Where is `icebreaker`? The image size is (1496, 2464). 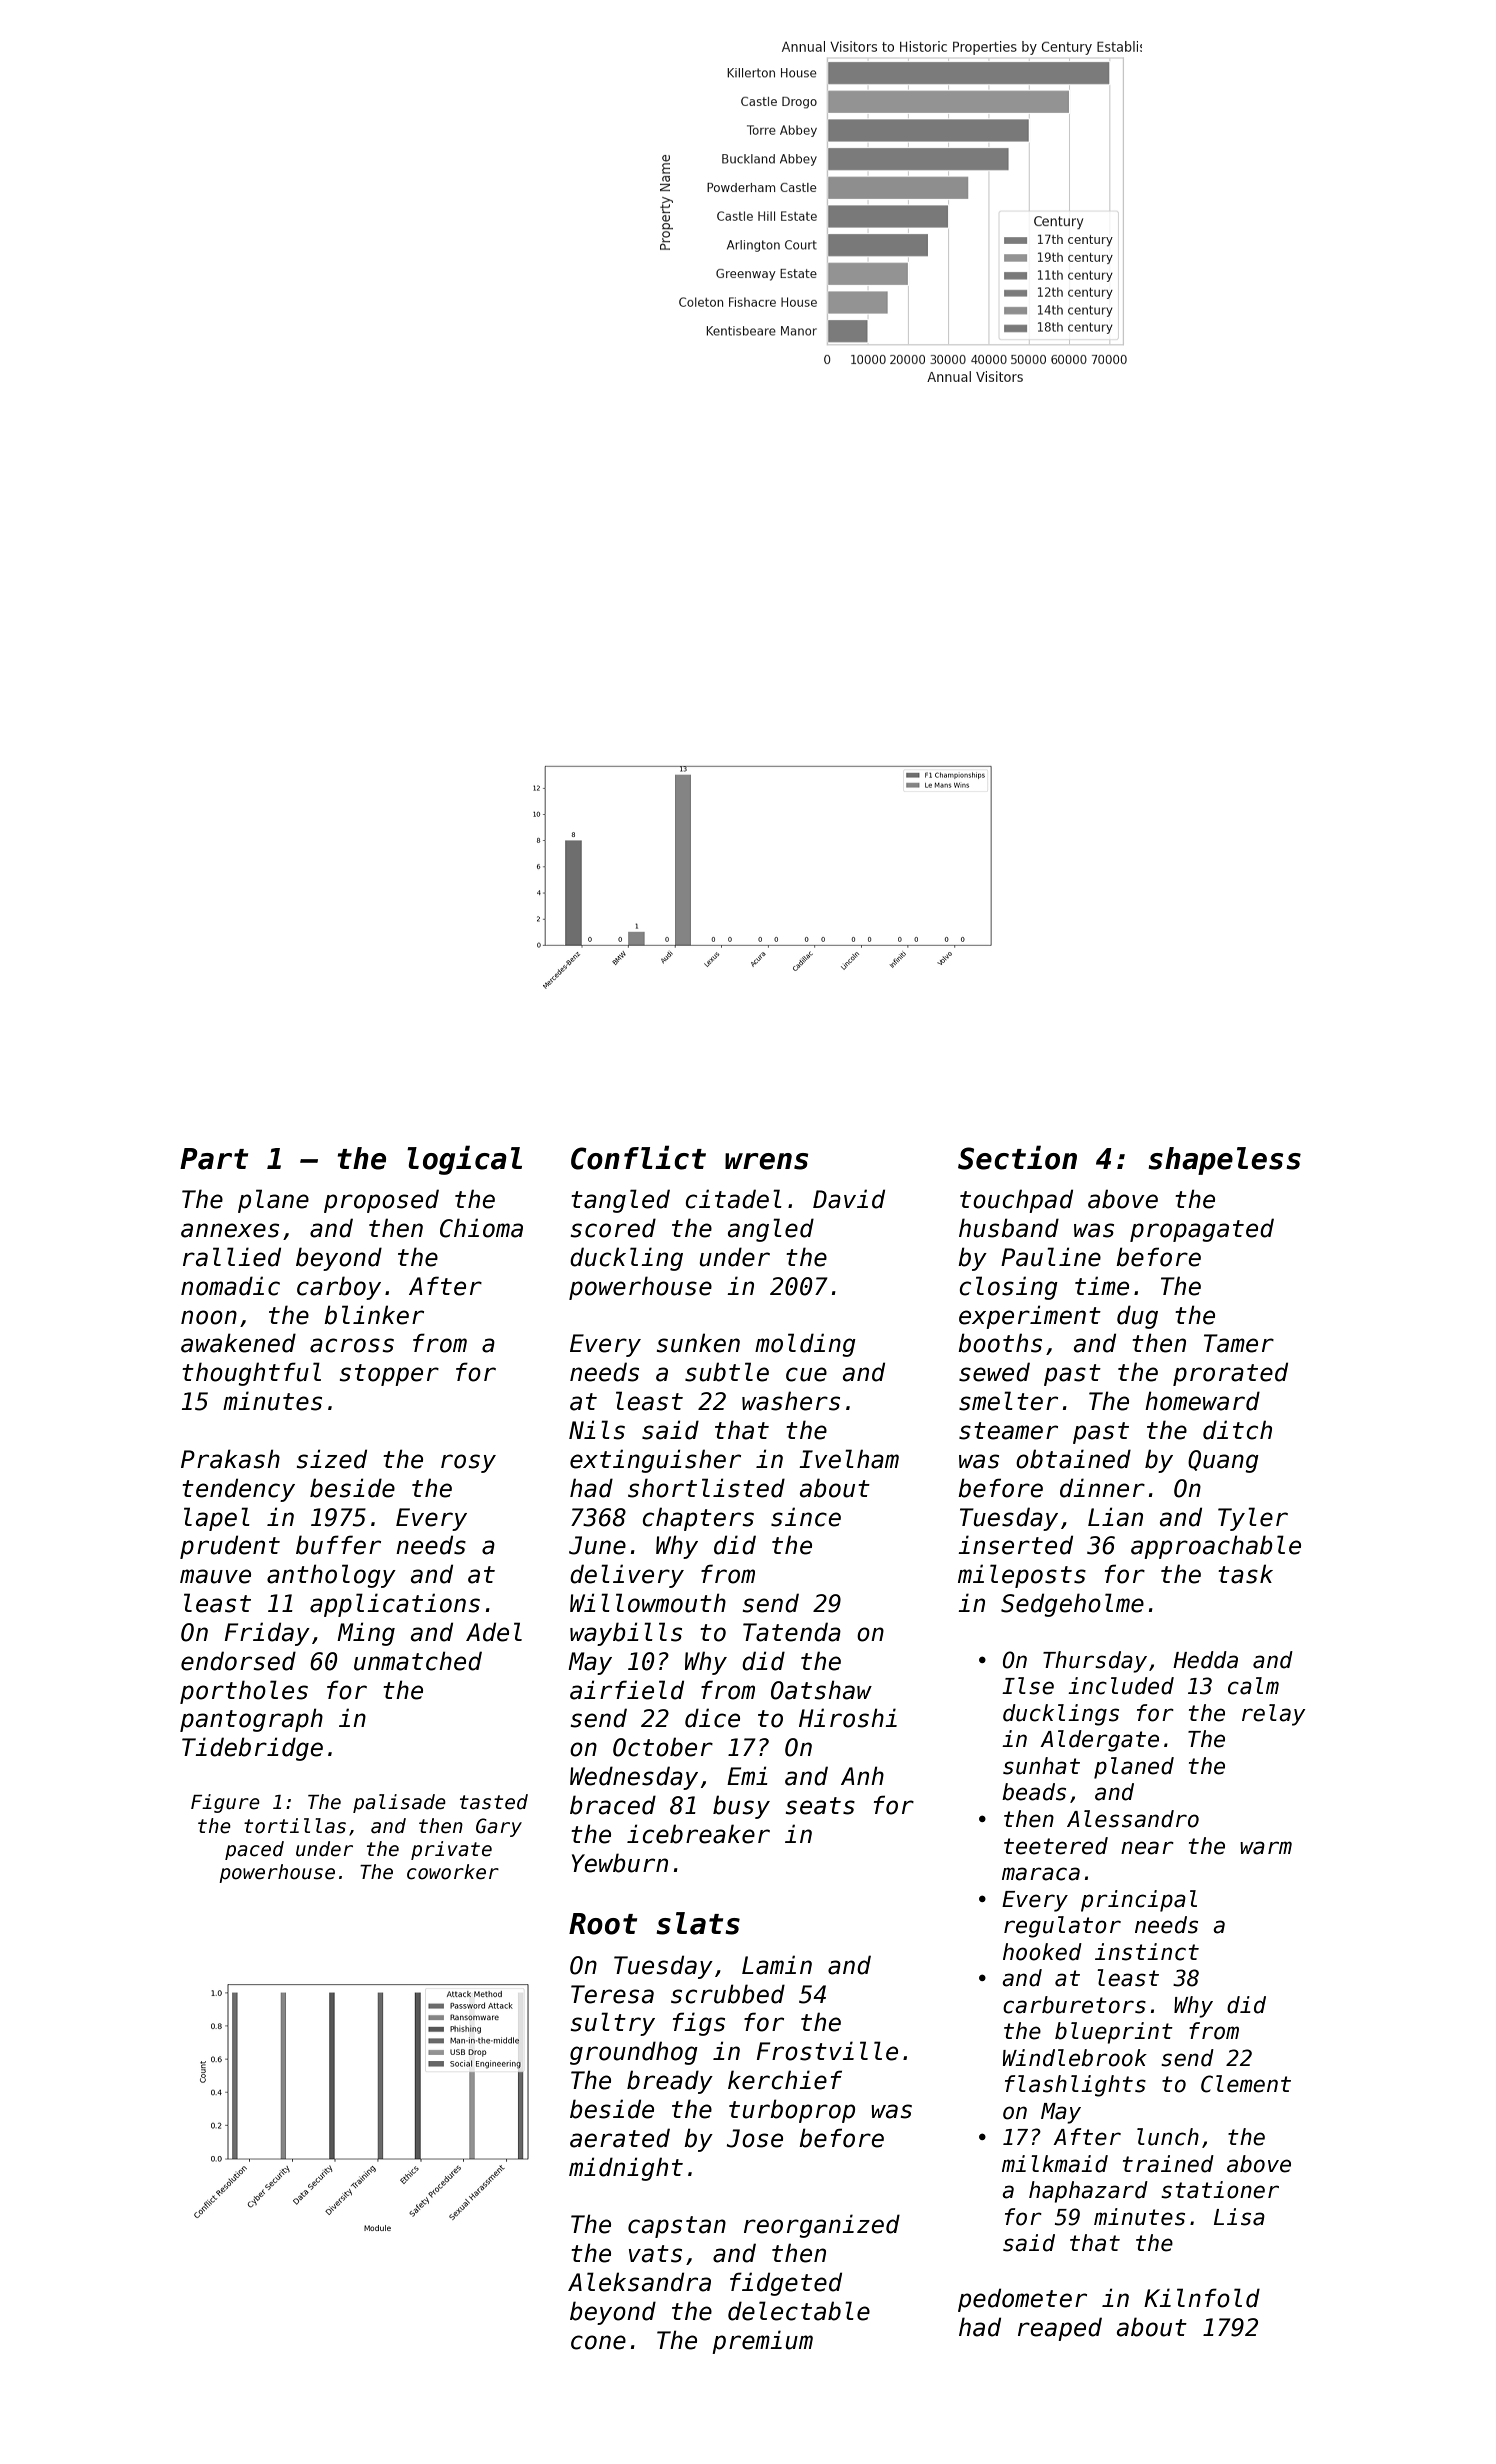
icebreaker is located at coordinates (698, 1834).
